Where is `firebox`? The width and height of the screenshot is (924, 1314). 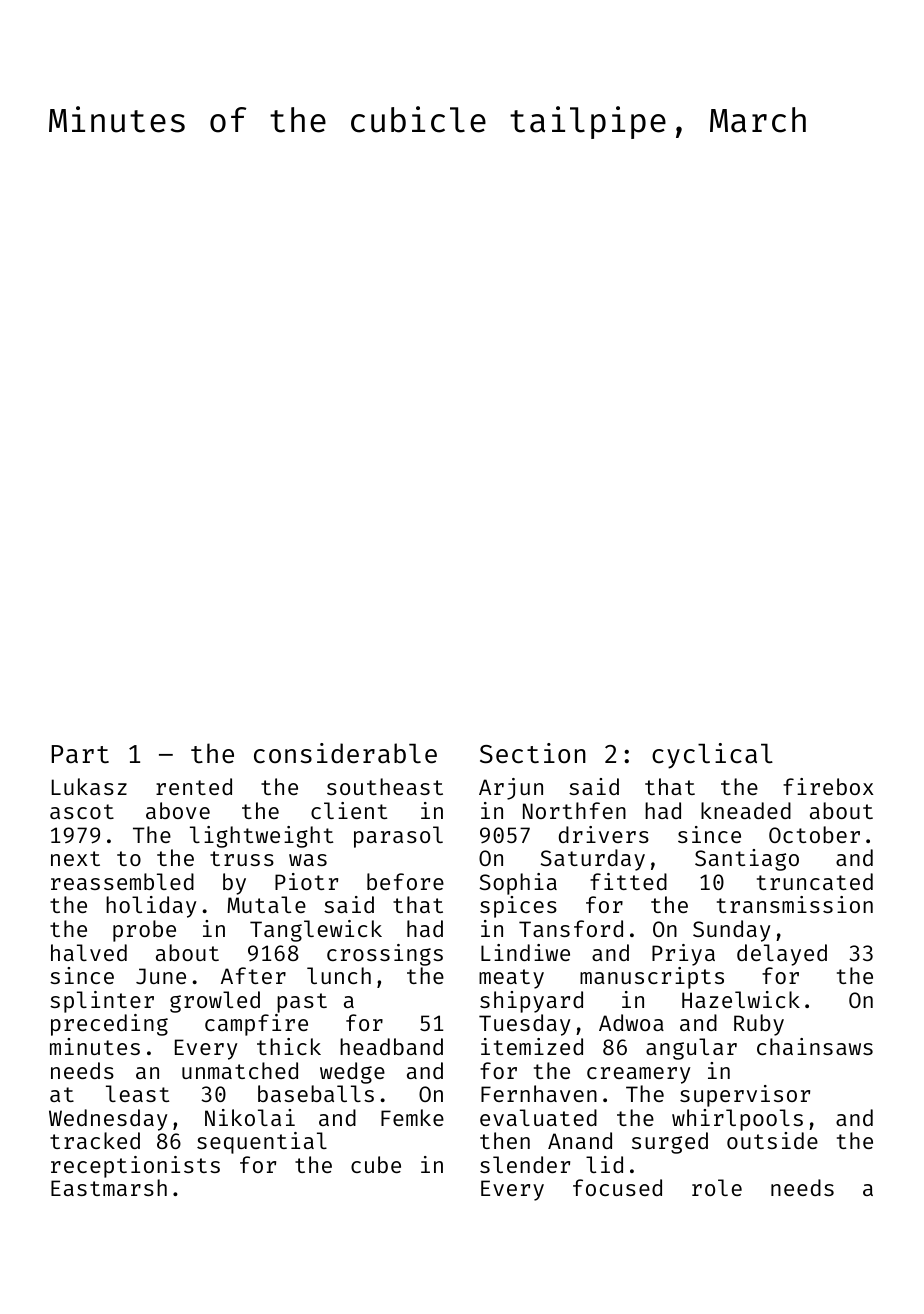 firebox is located at coordinates (828, 786).
